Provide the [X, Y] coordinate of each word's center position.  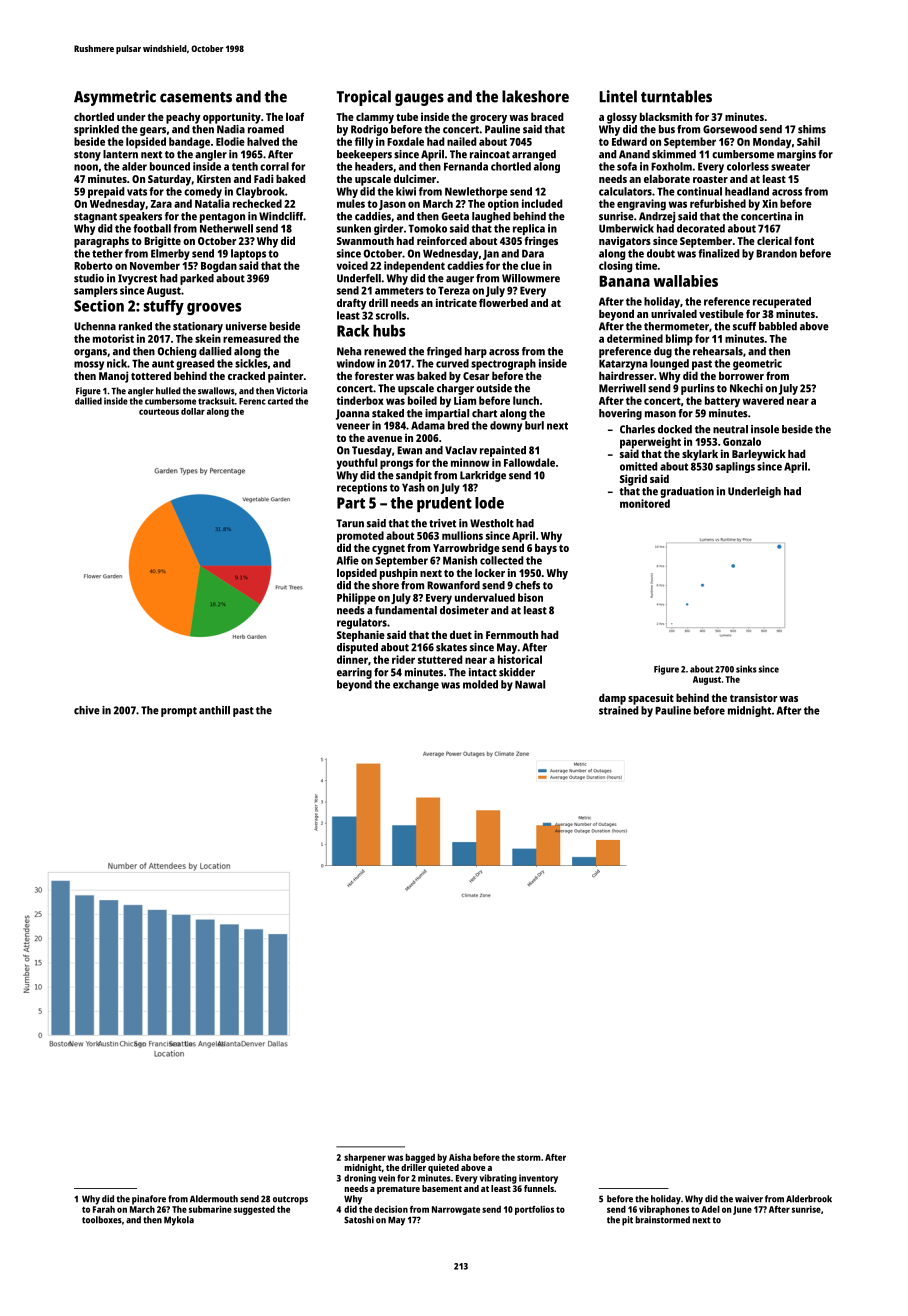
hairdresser [626, 375]
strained [618, 710]
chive [87, 710]
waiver [749, 1199]
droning [360, 1179]
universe [246, 326]
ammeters [399, 291]
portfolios [534, 1210]
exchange [416, 685]
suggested [254, 1210]
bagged [420, 1158]
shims [812, 129]
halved [263, 141]
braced [547, 116]
